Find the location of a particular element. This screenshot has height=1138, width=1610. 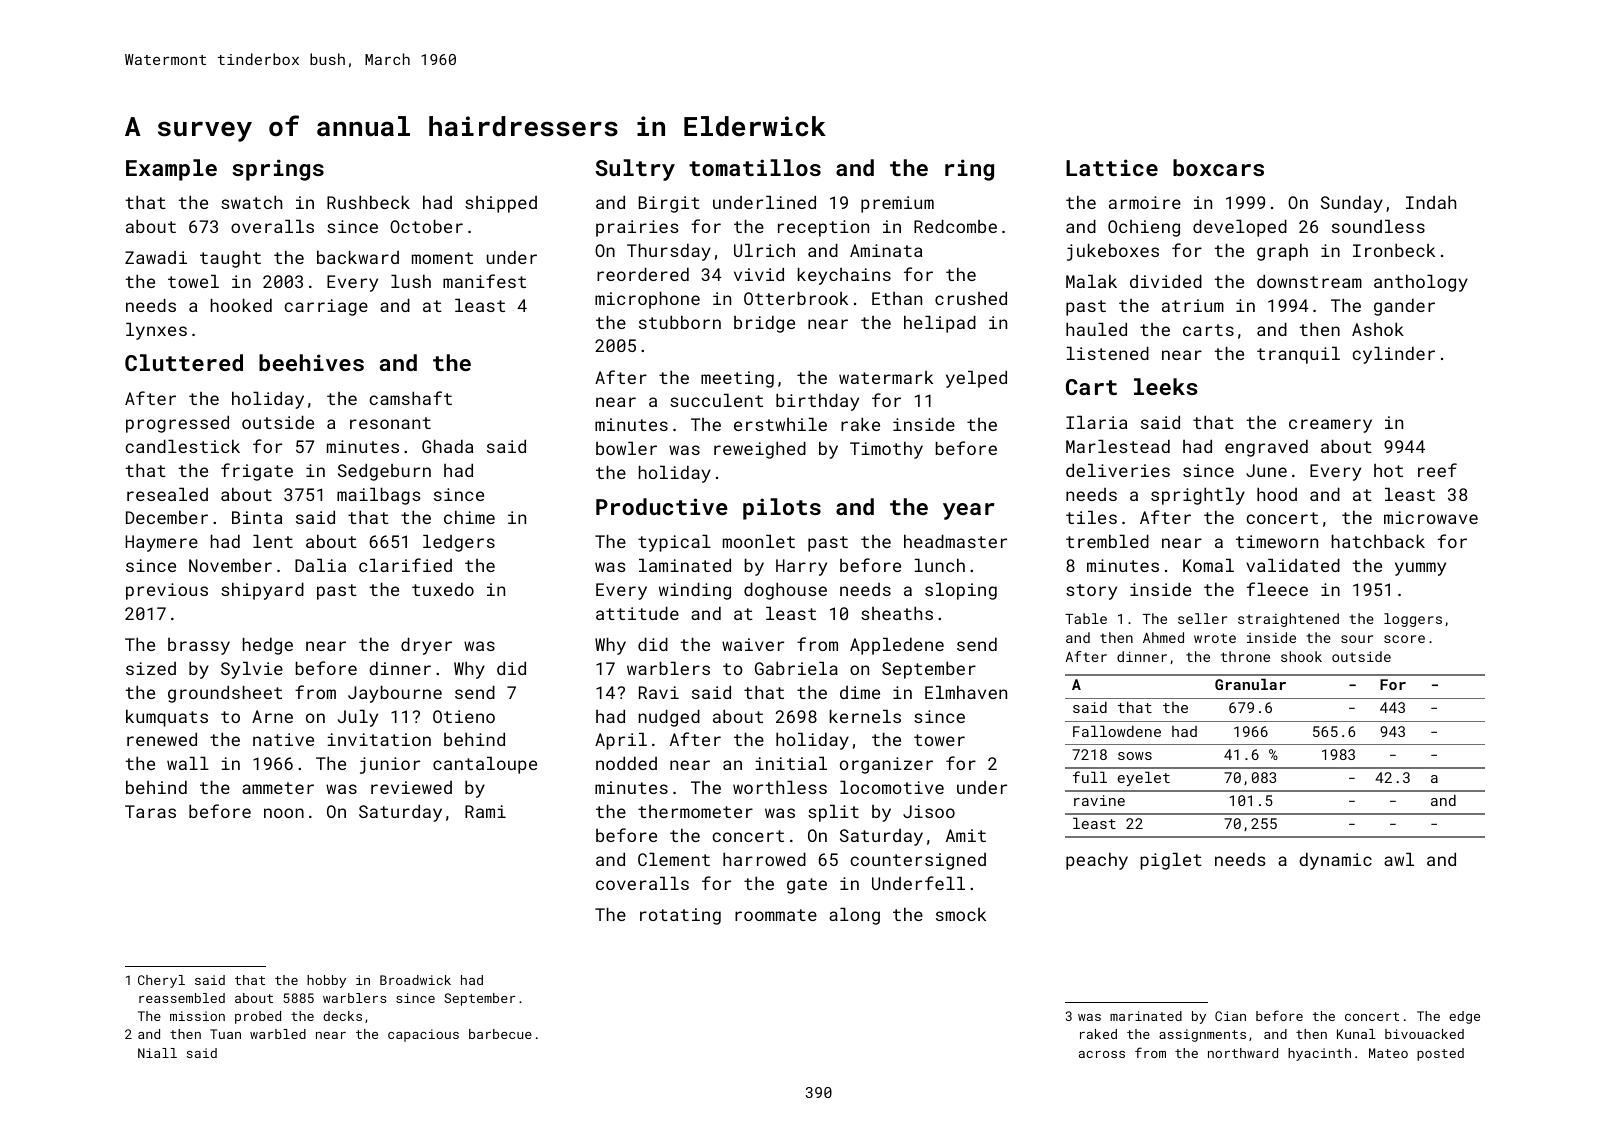

lush is located at coordinates (411, 281).
